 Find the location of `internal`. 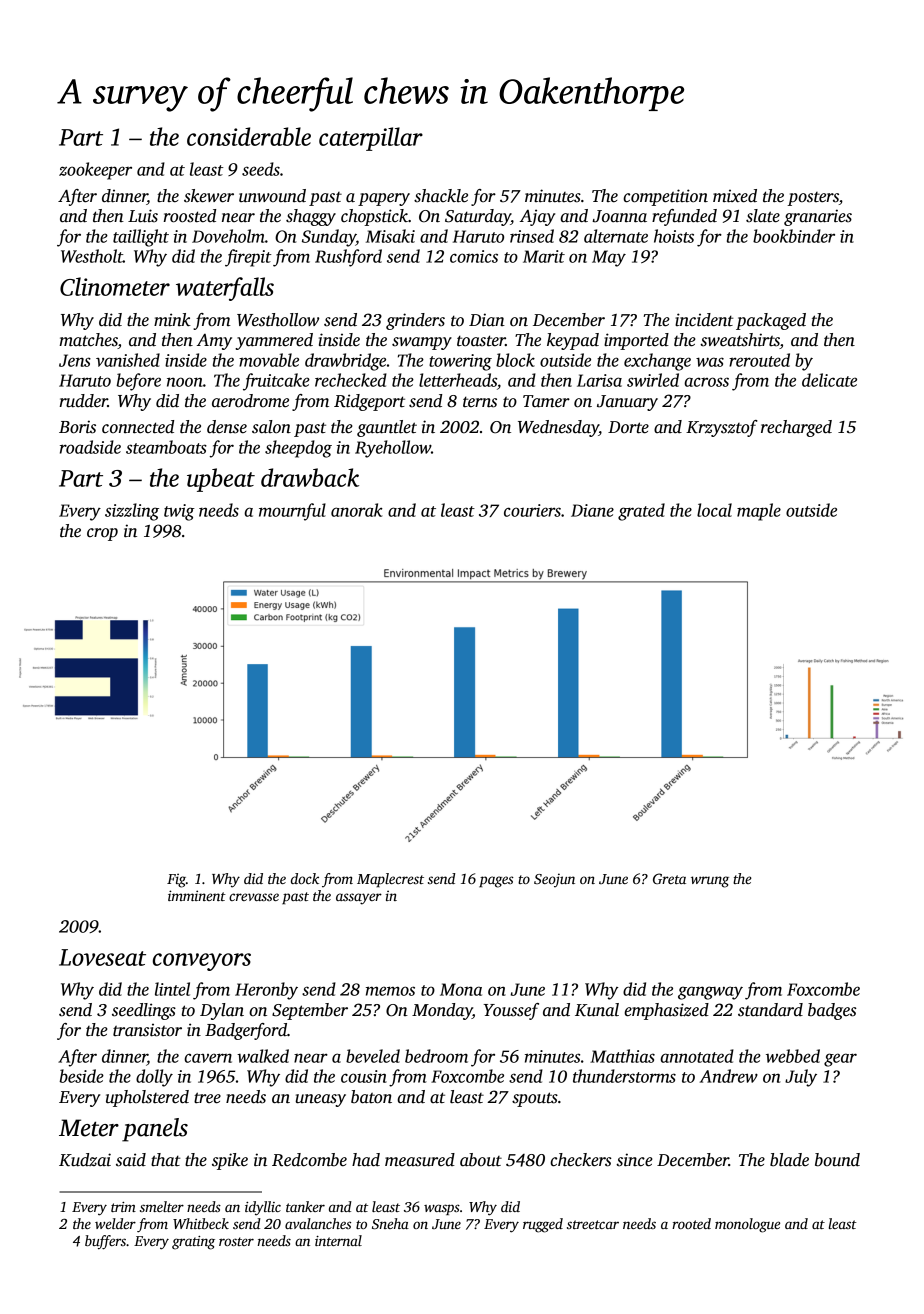

internal is located at coordinates (338, 1240).
